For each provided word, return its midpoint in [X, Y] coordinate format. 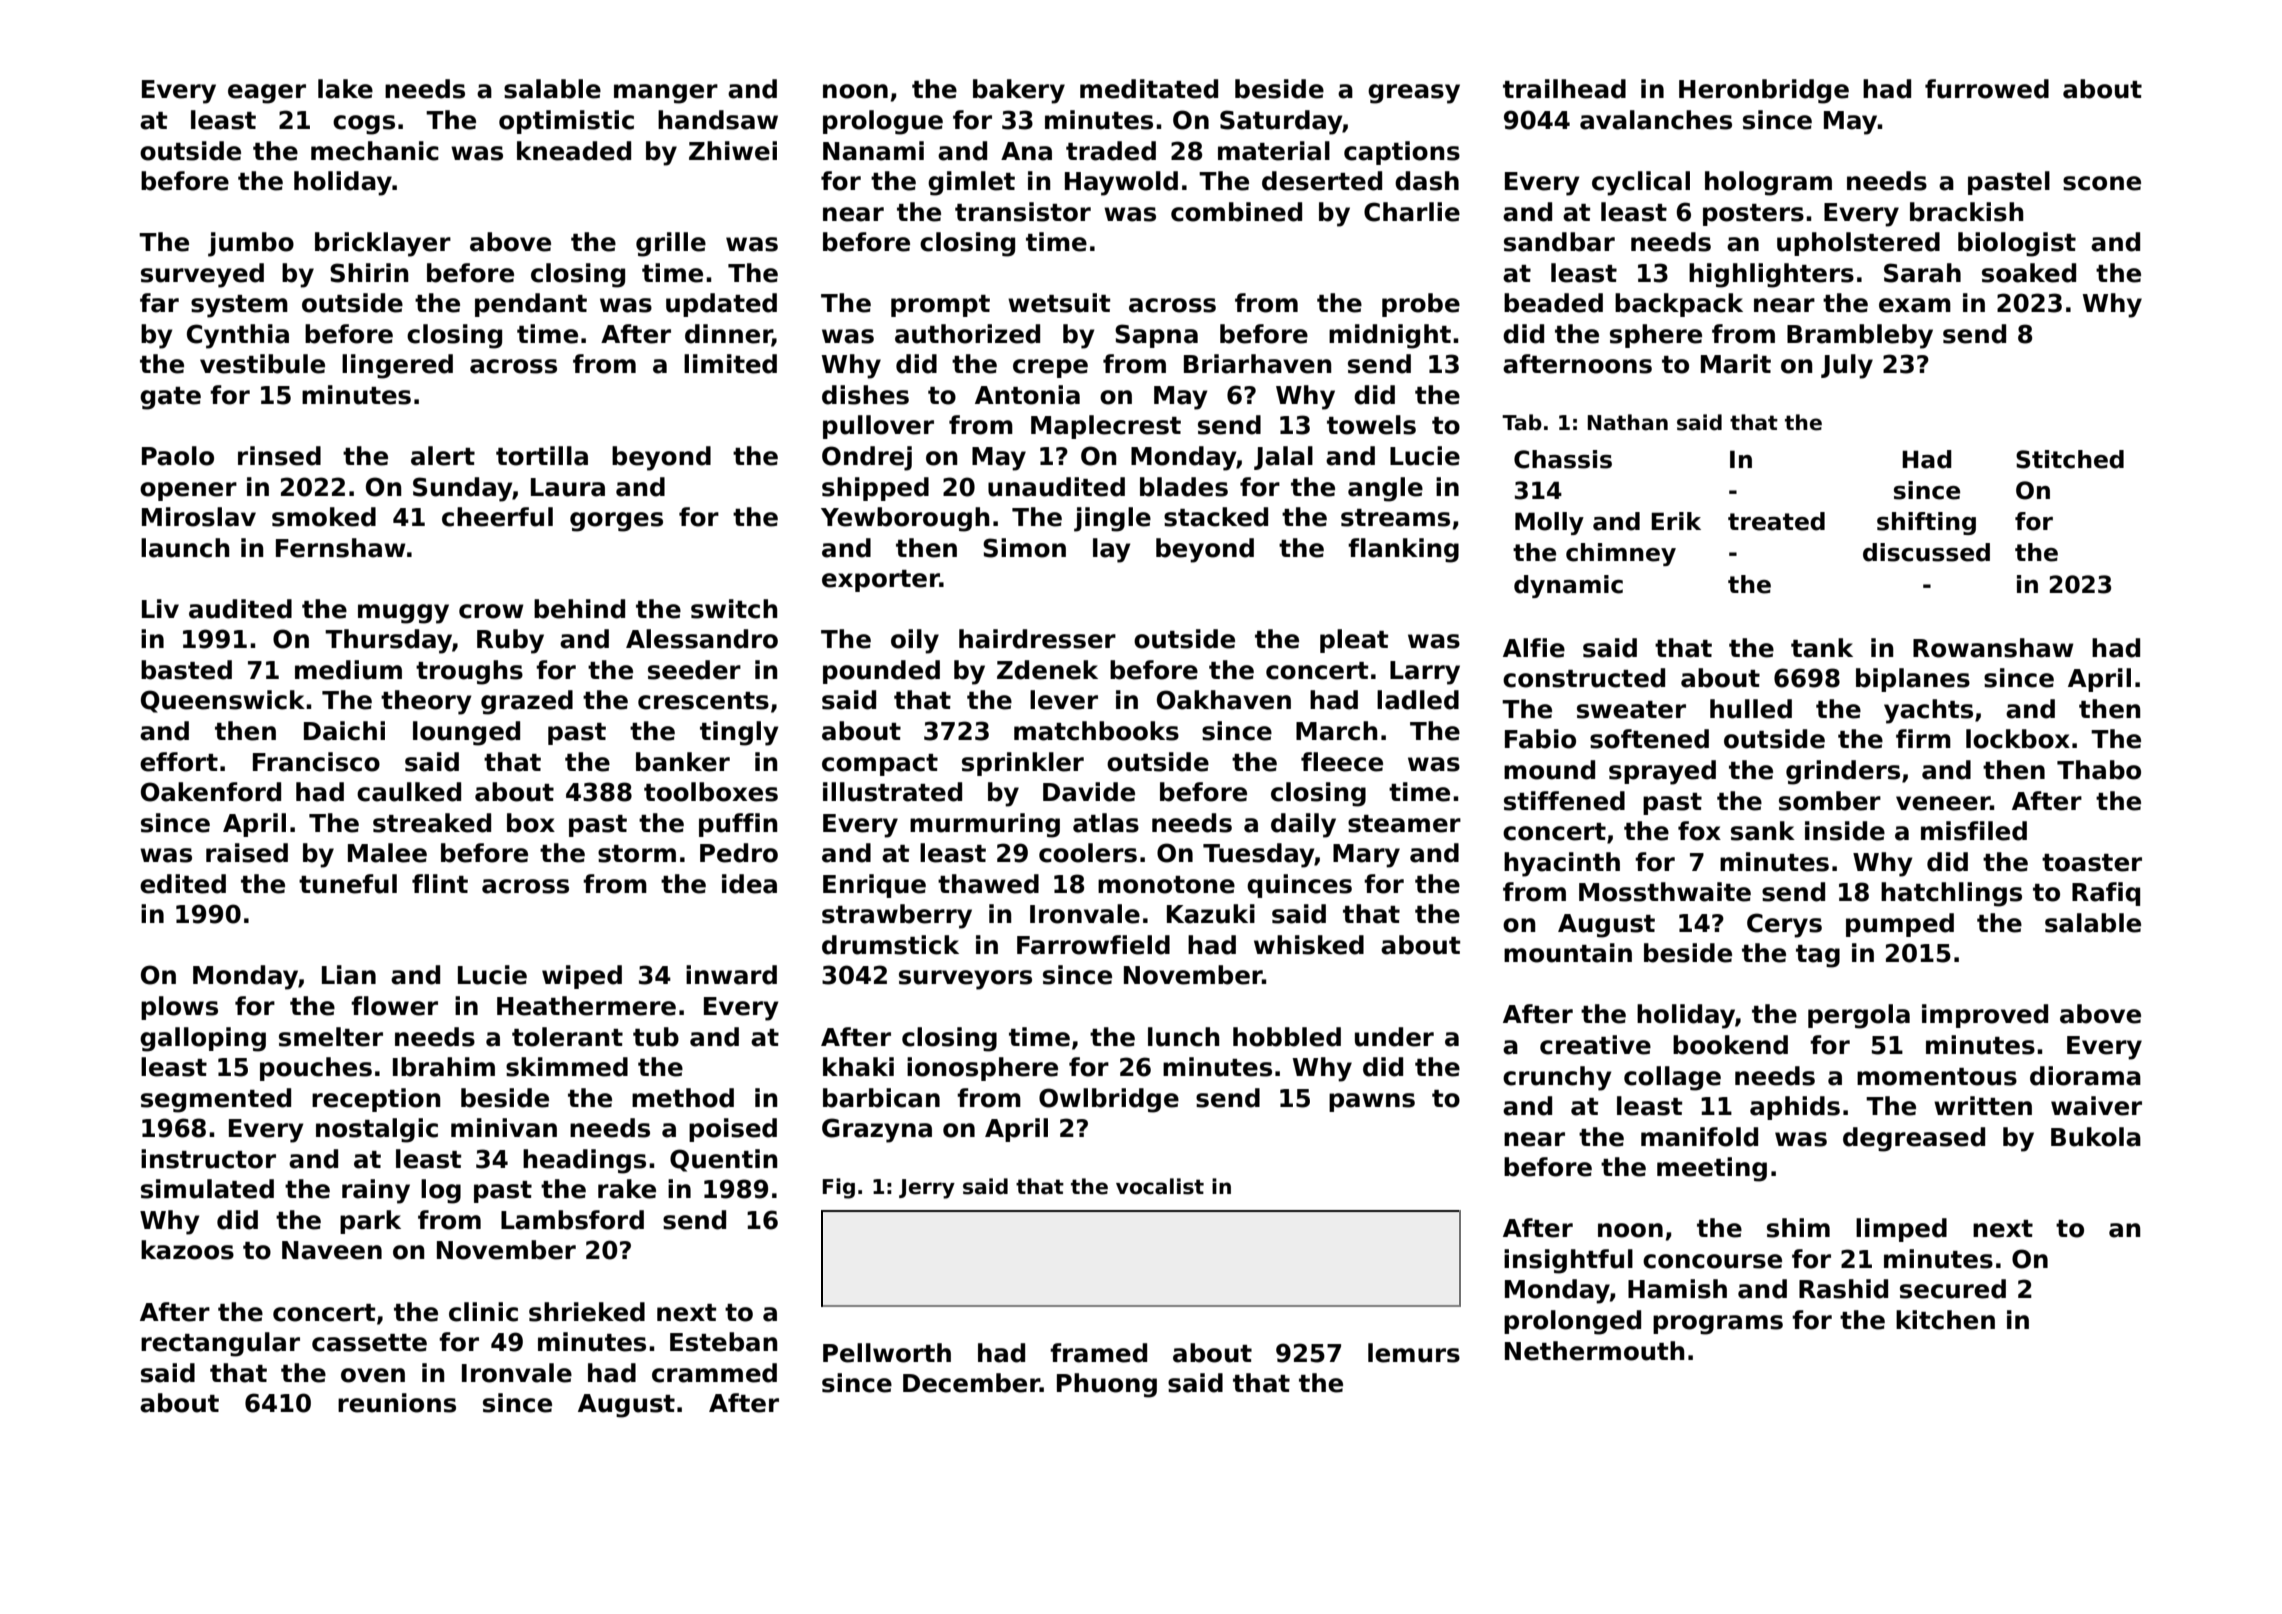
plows [179, 1008]
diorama [2085, 1076]
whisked [1309, 945]
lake [345, 89]
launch [185, 548]
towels [1371, 425]
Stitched [2070, 459]
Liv [160, 608]
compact [880, 765]
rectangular [220, 1344]
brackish [1967, 212]
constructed [1584, 678]
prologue [883, 122]
